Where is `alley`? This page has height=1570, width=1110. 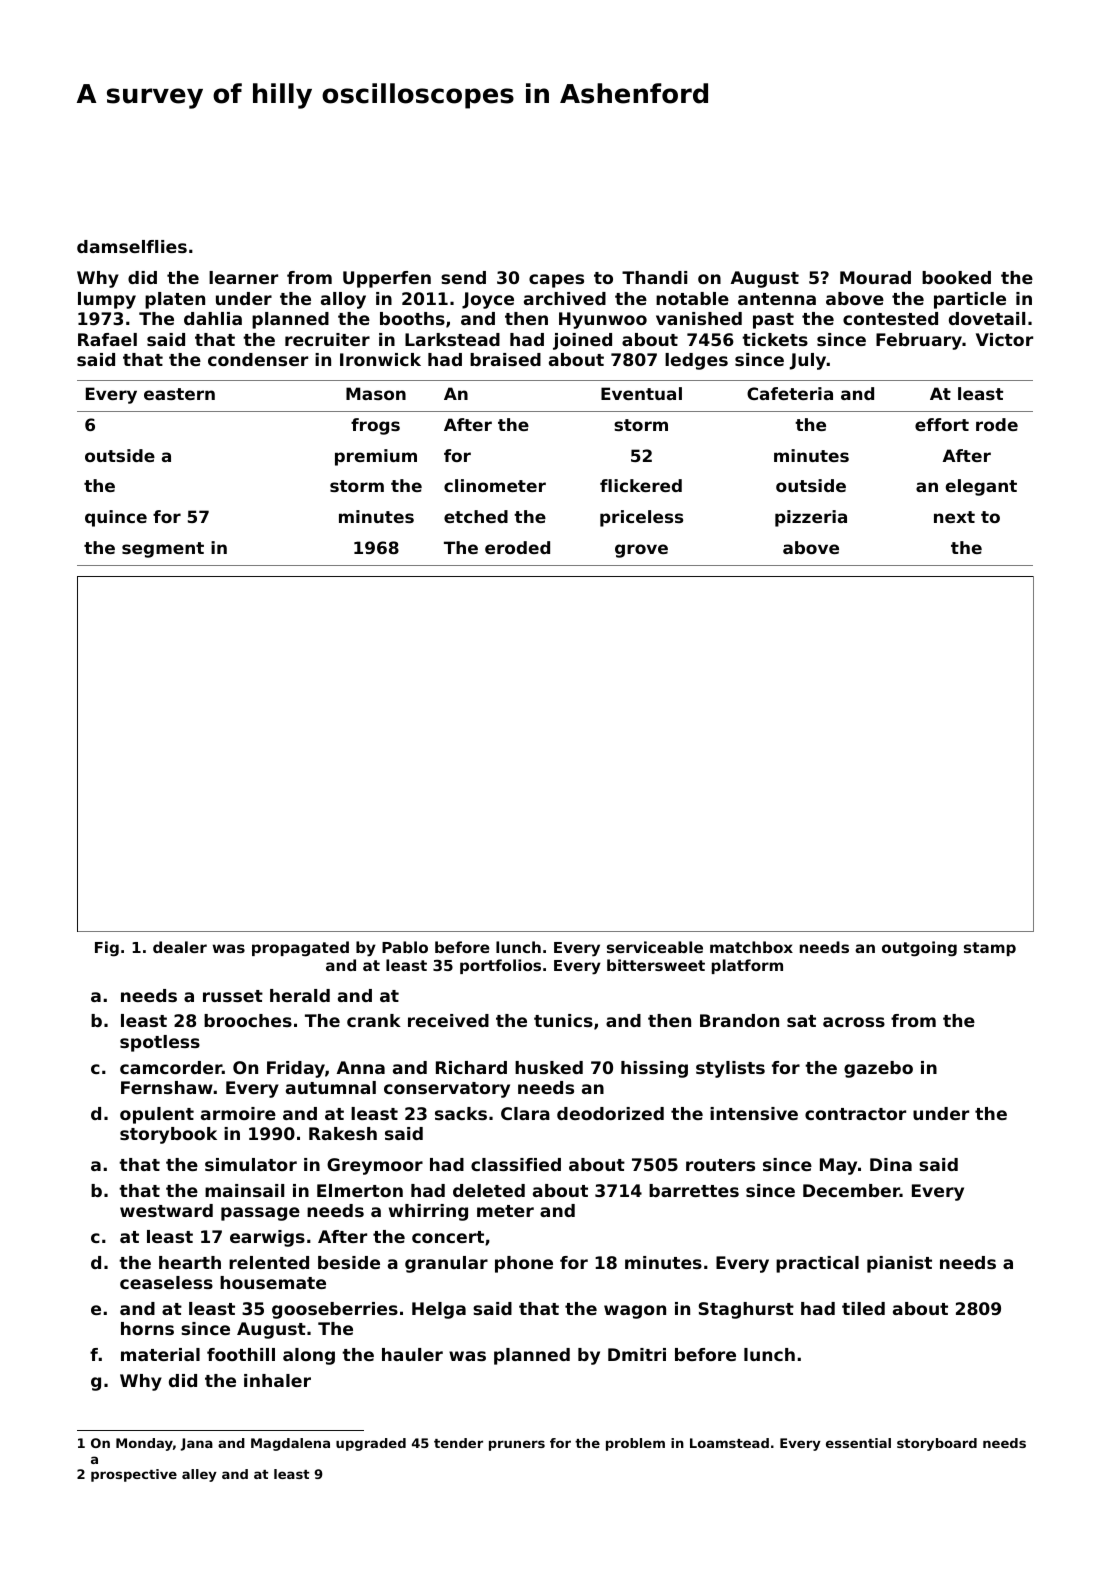
alley is located at coordinates (199, 1475).
